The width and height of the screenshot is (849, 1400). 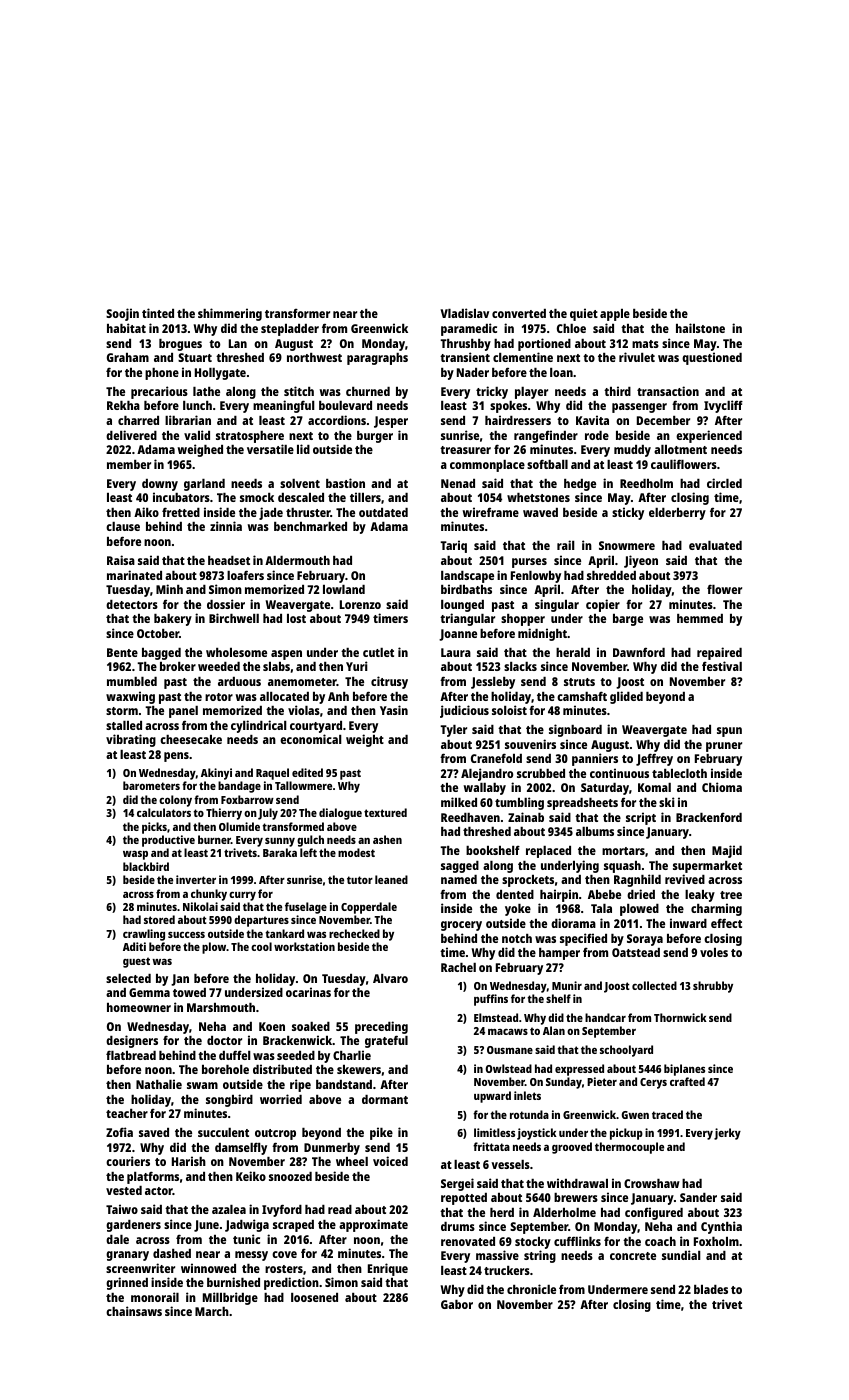 I want to click on textured, so click(x=385, y=812).
